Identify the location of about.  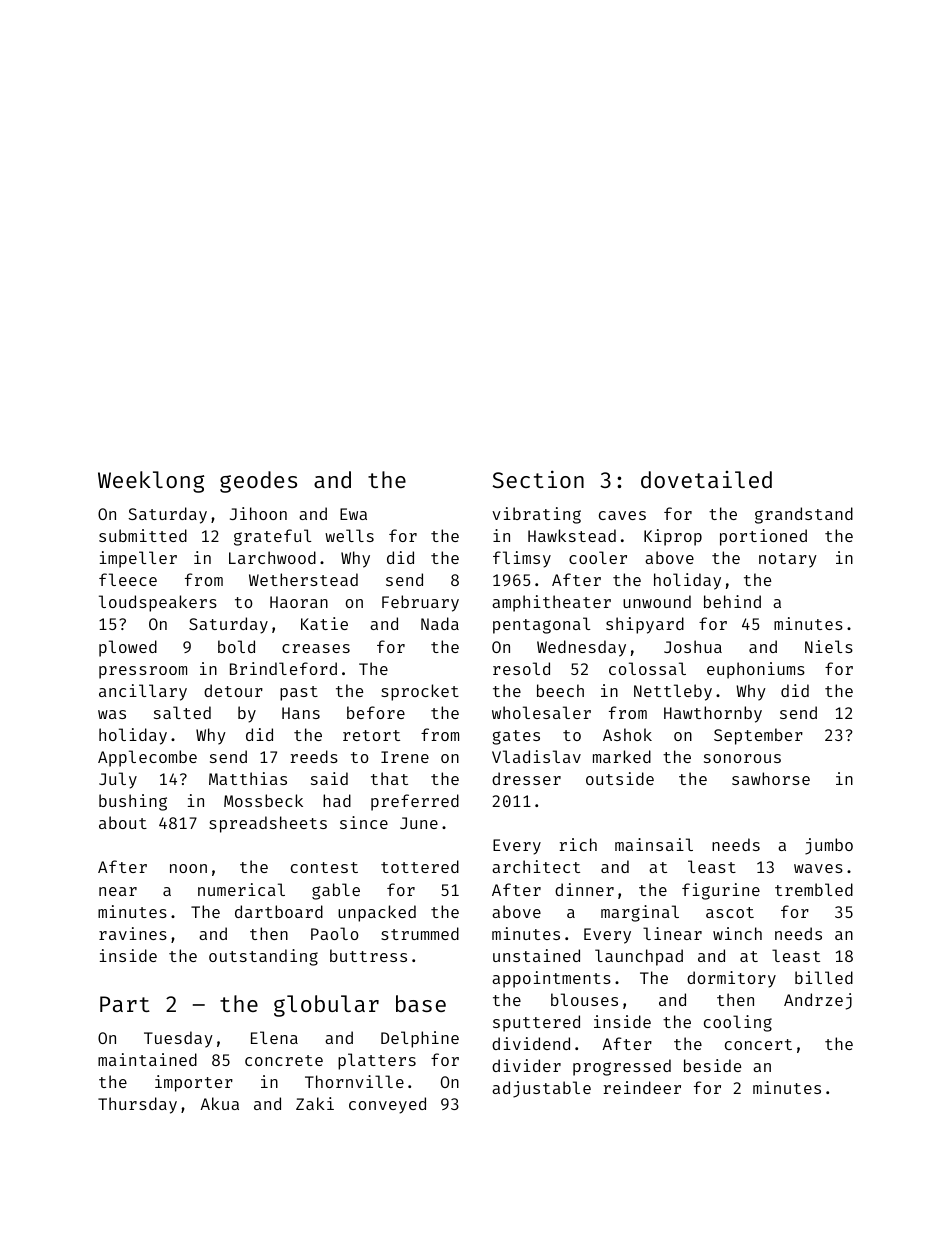
(123, 822).
